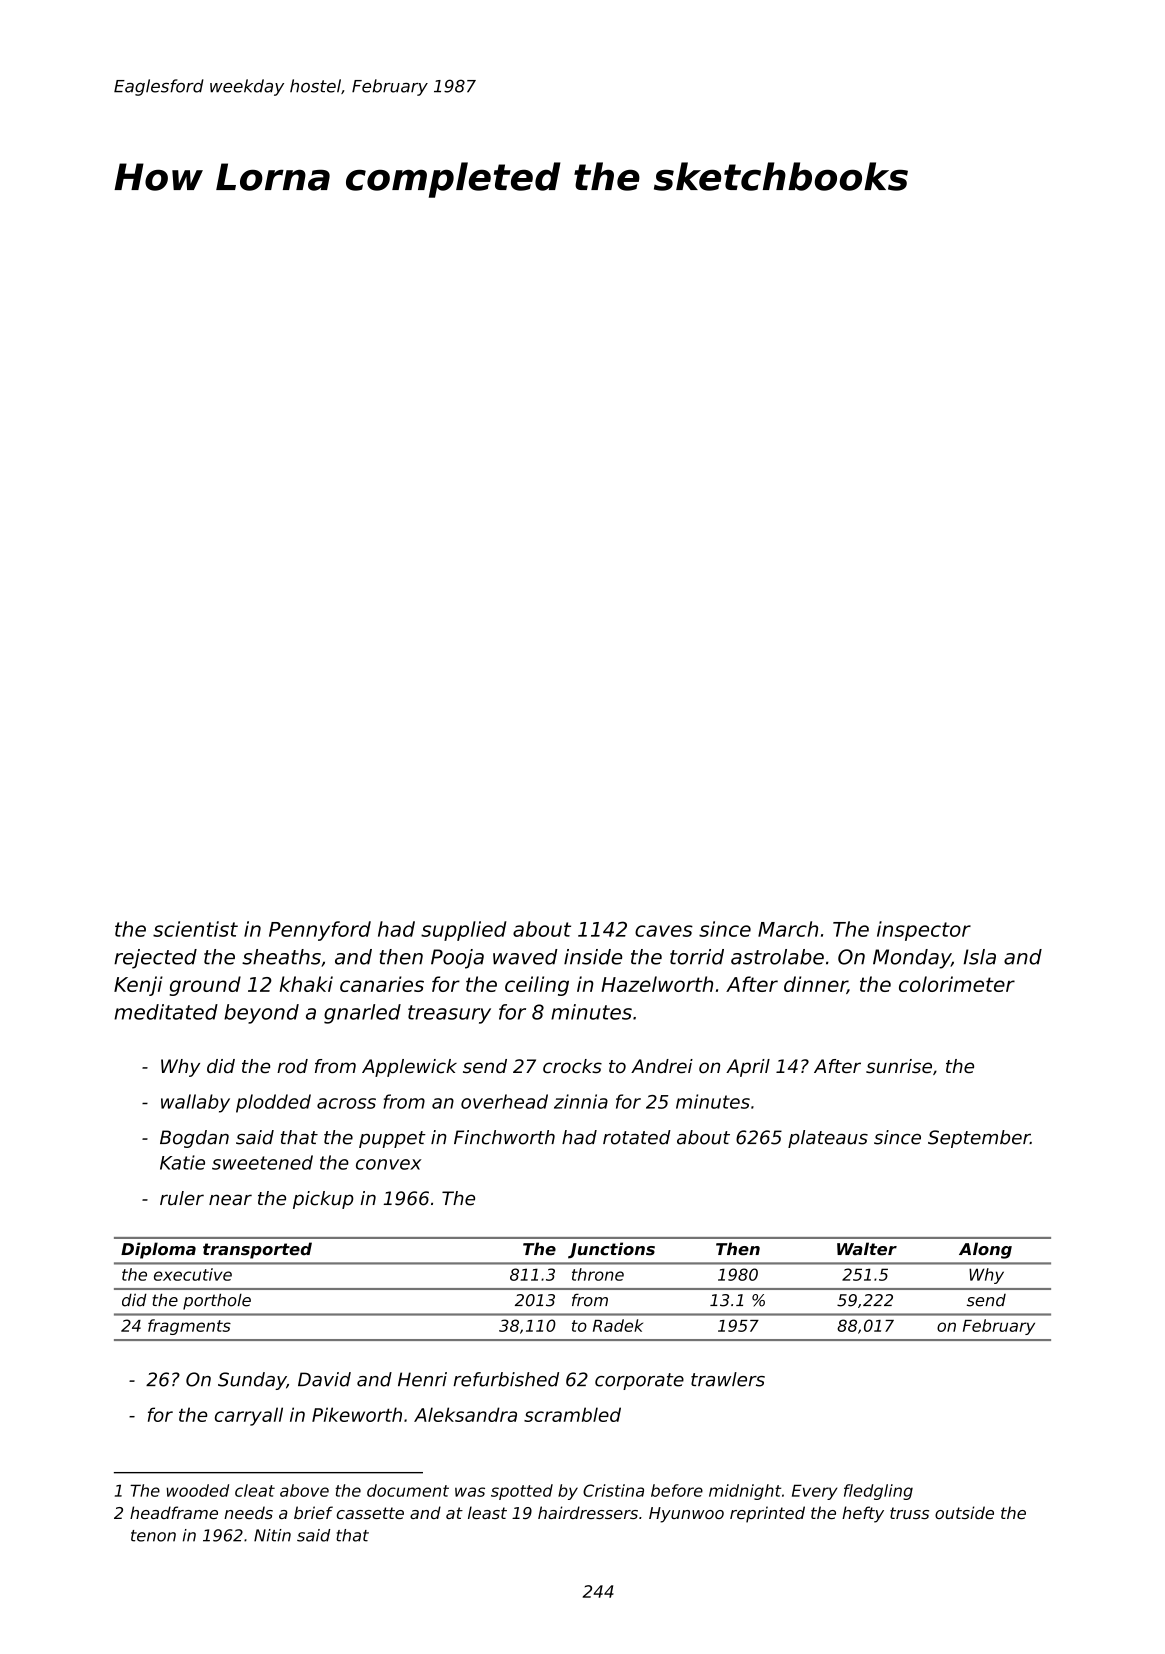 This page has width=1165, height=1654. I want to click on wooded, so click(198, 1490).
